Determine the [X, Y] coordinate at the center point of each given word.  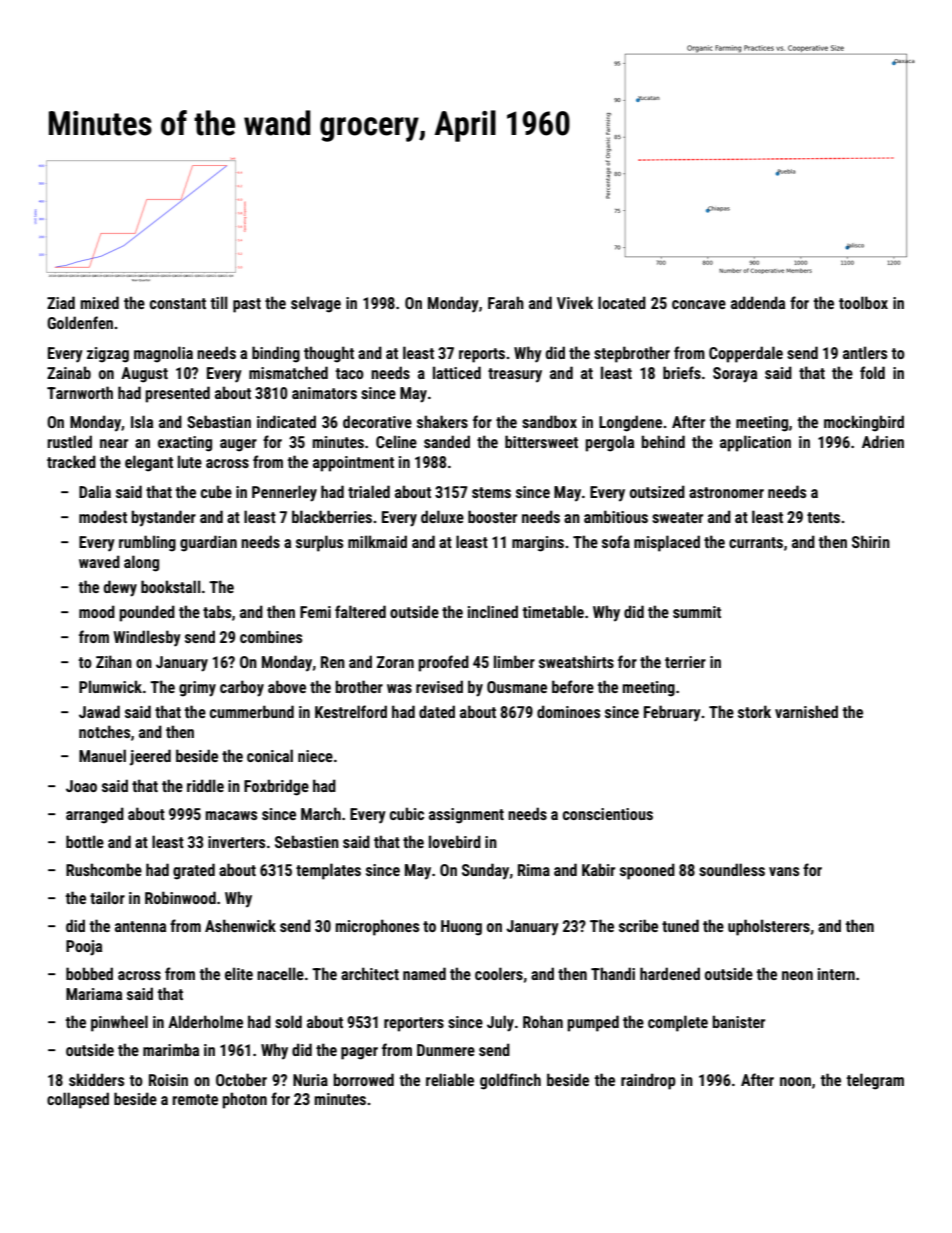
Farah [506, 302]
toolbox [863, 302]
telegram [875, 1081]
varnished [806, 711]
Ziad [61, 302]
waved [99, 561]
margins [538, 544]
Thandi [613, 973]
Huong [461, 928]
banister [738, 1021]
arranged [95, 815]
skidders [96, 1079]
